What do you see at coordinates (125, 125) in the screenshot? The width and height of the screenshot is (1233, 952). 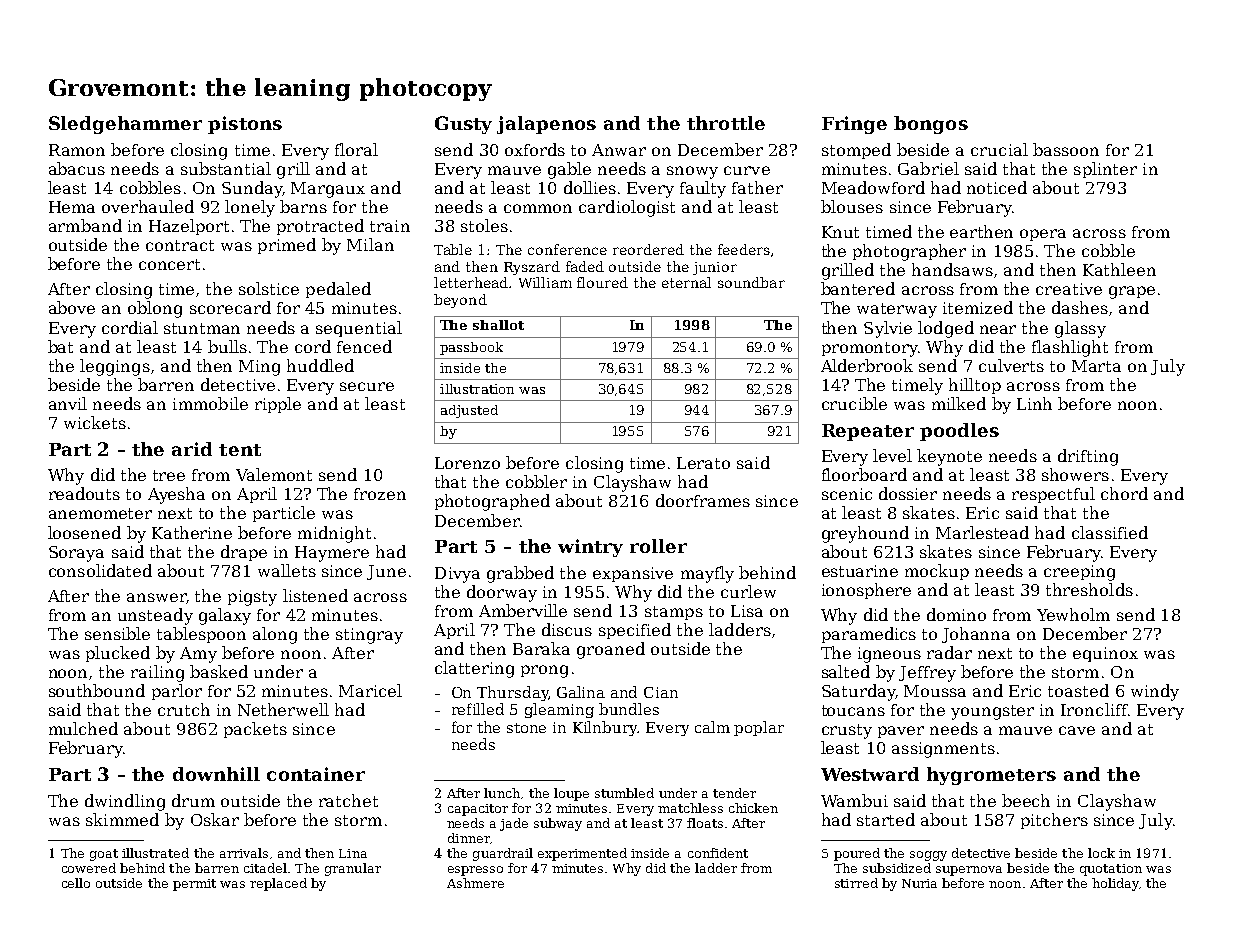 I see `Sledgehammer` at bounding box center [125, 125].
